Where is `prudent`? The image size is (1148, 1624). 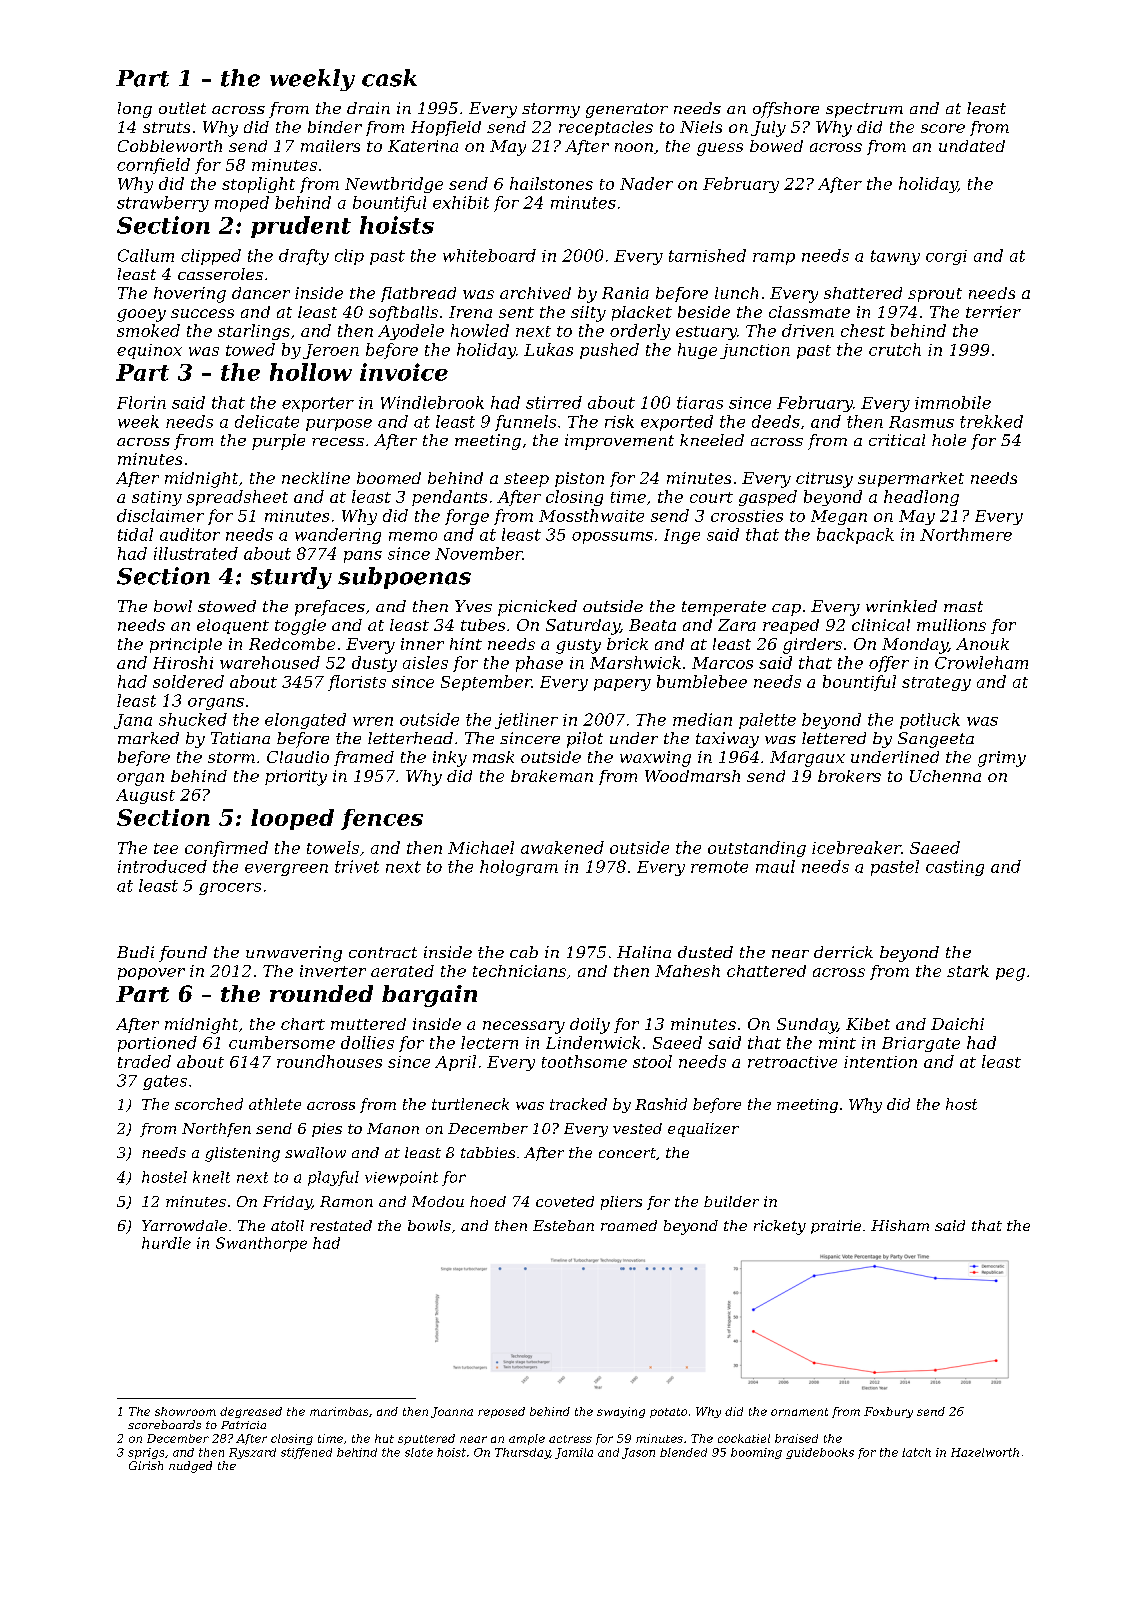
prudent is located at coordinates (301, 227).
